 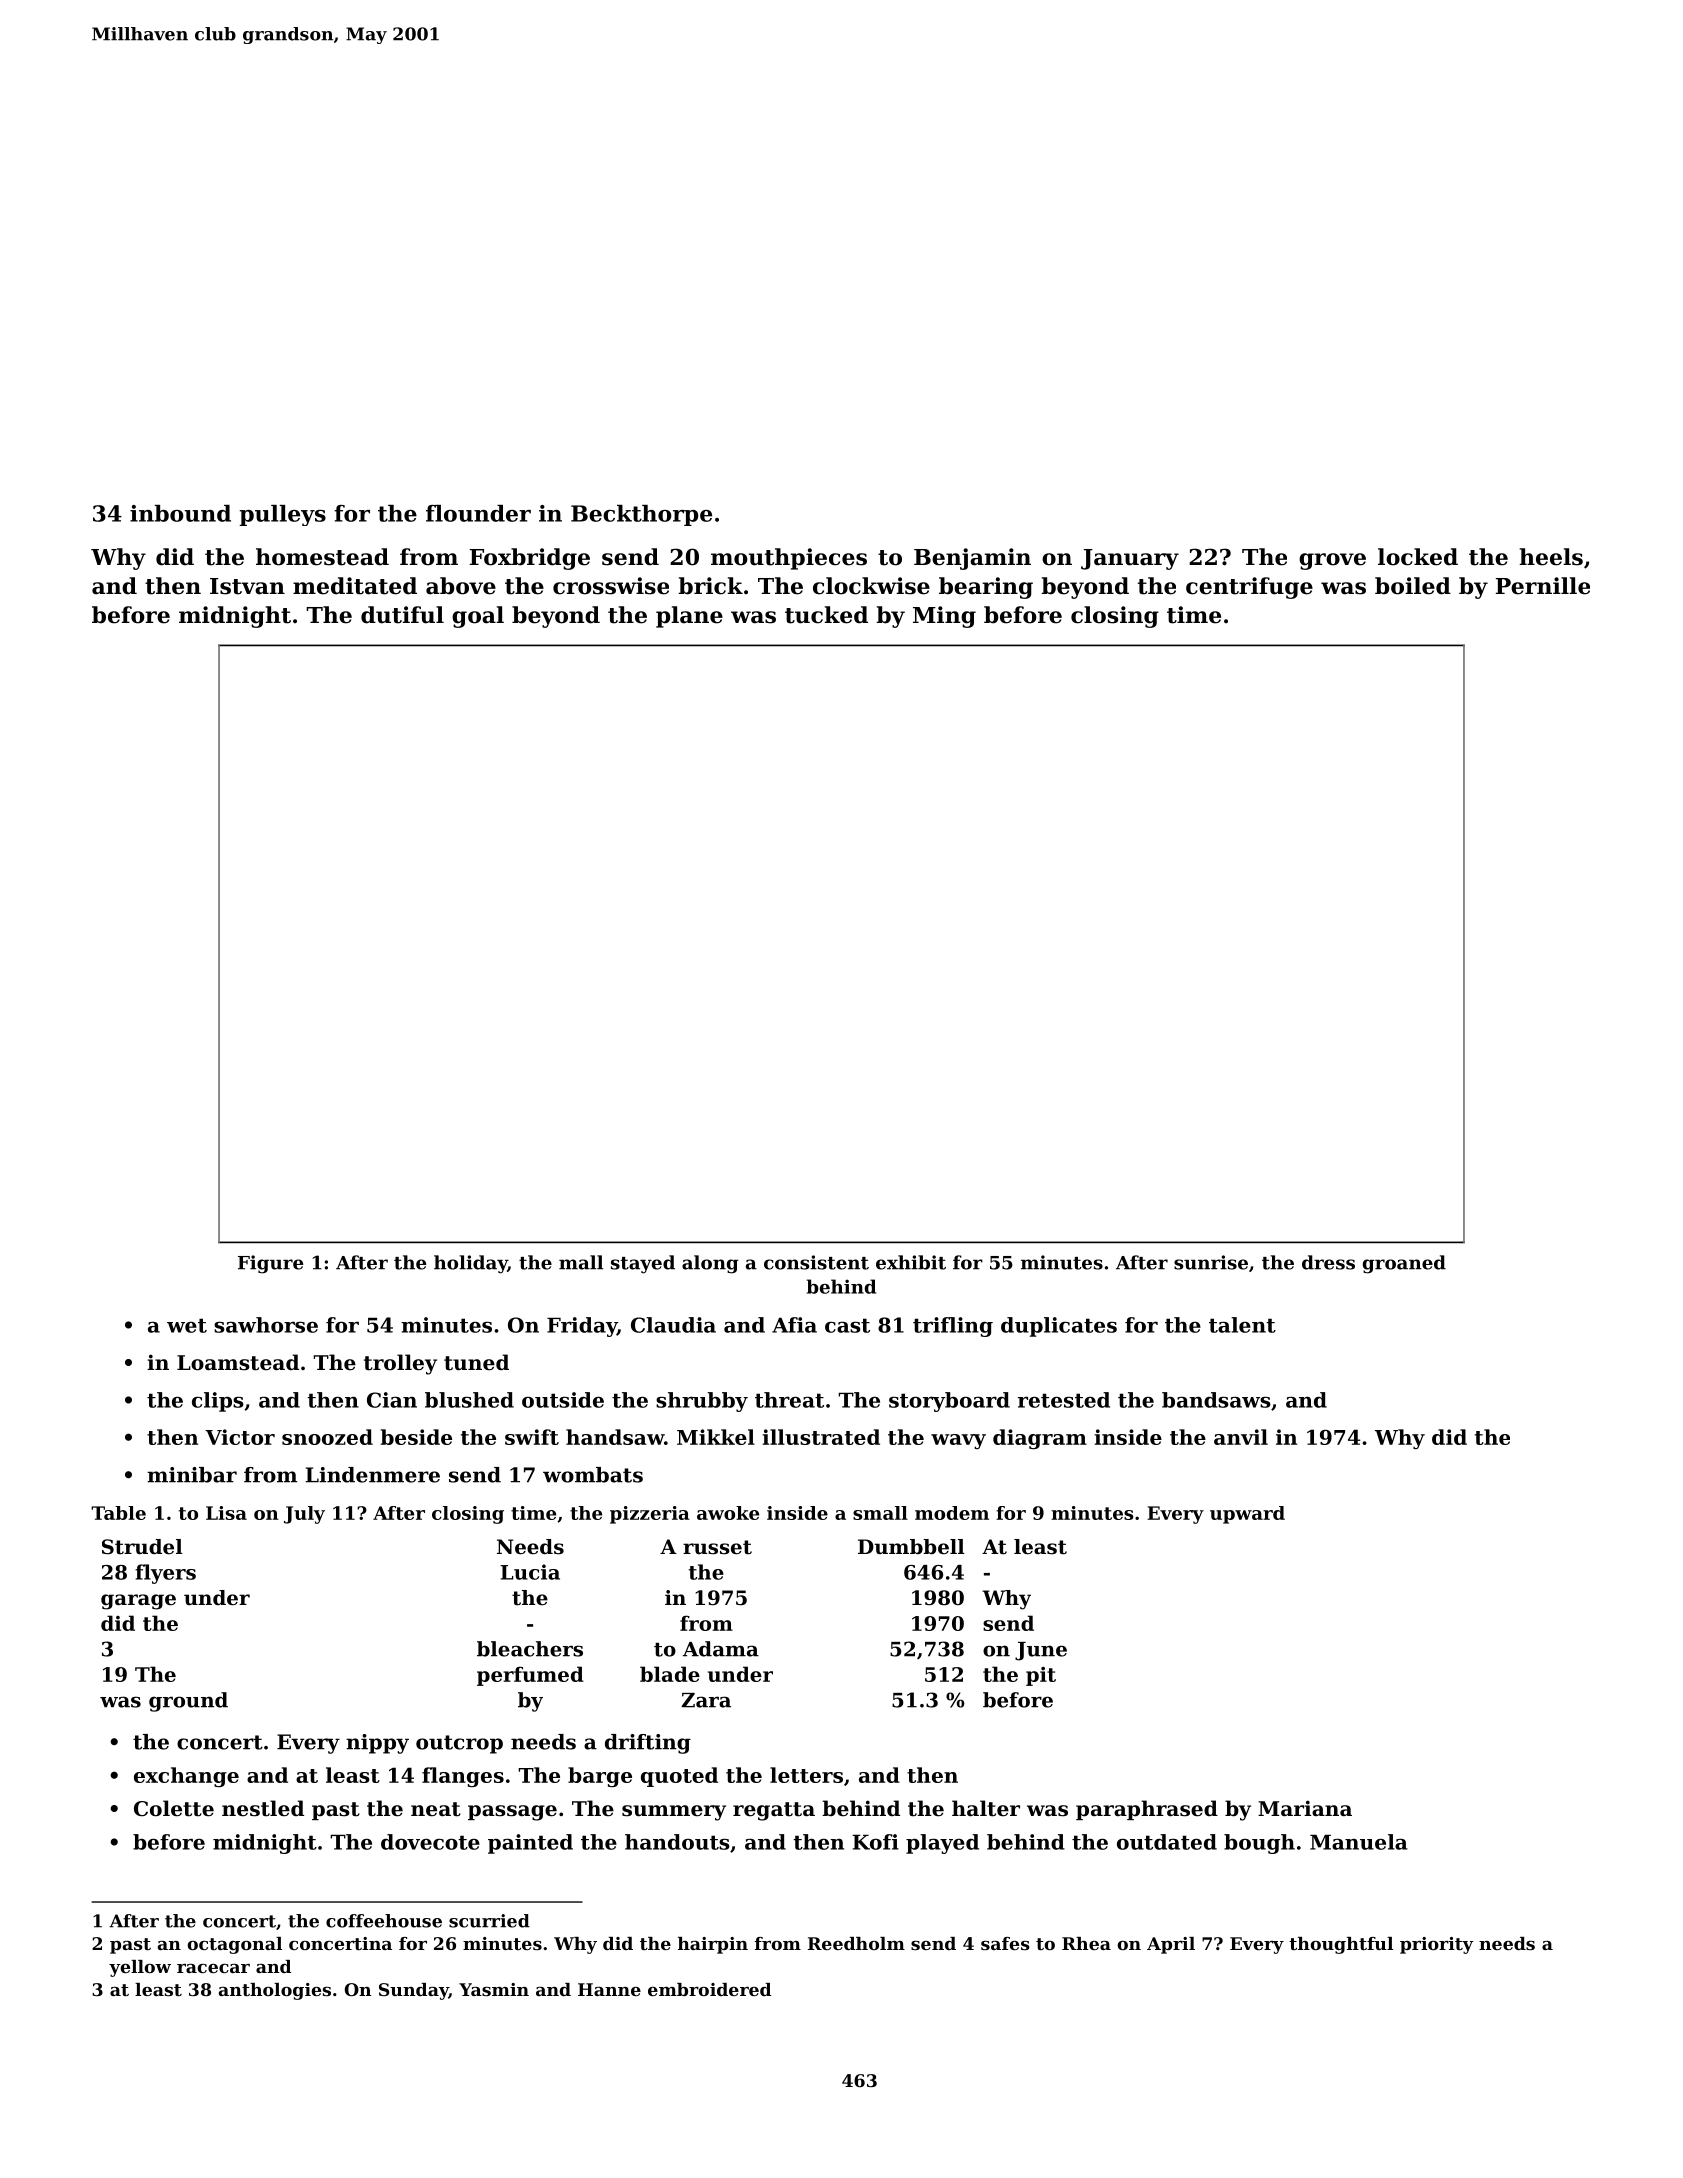 I want to click on upward, so click(x=1247, y=1515).
